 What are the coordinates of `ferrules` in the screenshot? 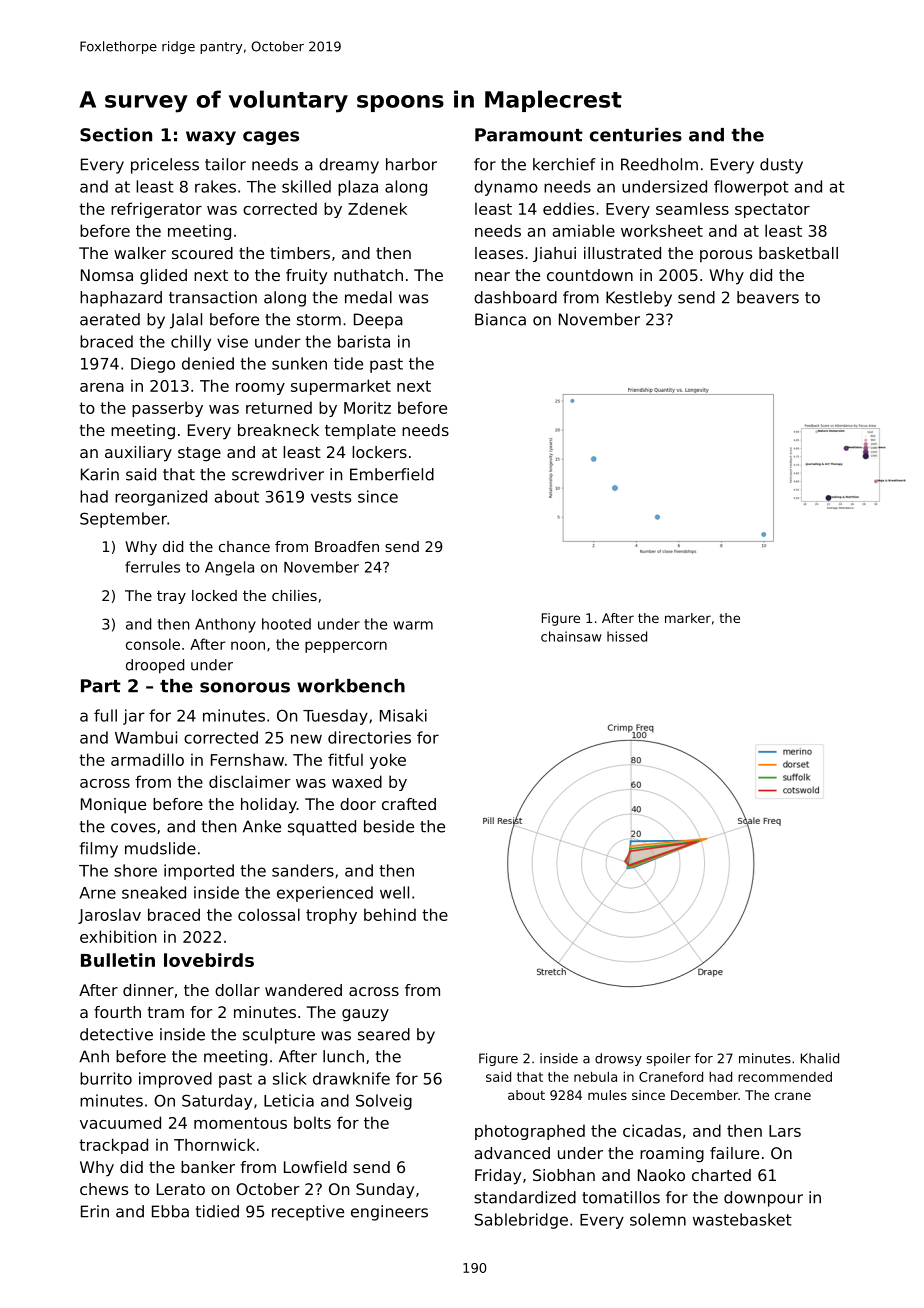 It's located at (152, 567).
